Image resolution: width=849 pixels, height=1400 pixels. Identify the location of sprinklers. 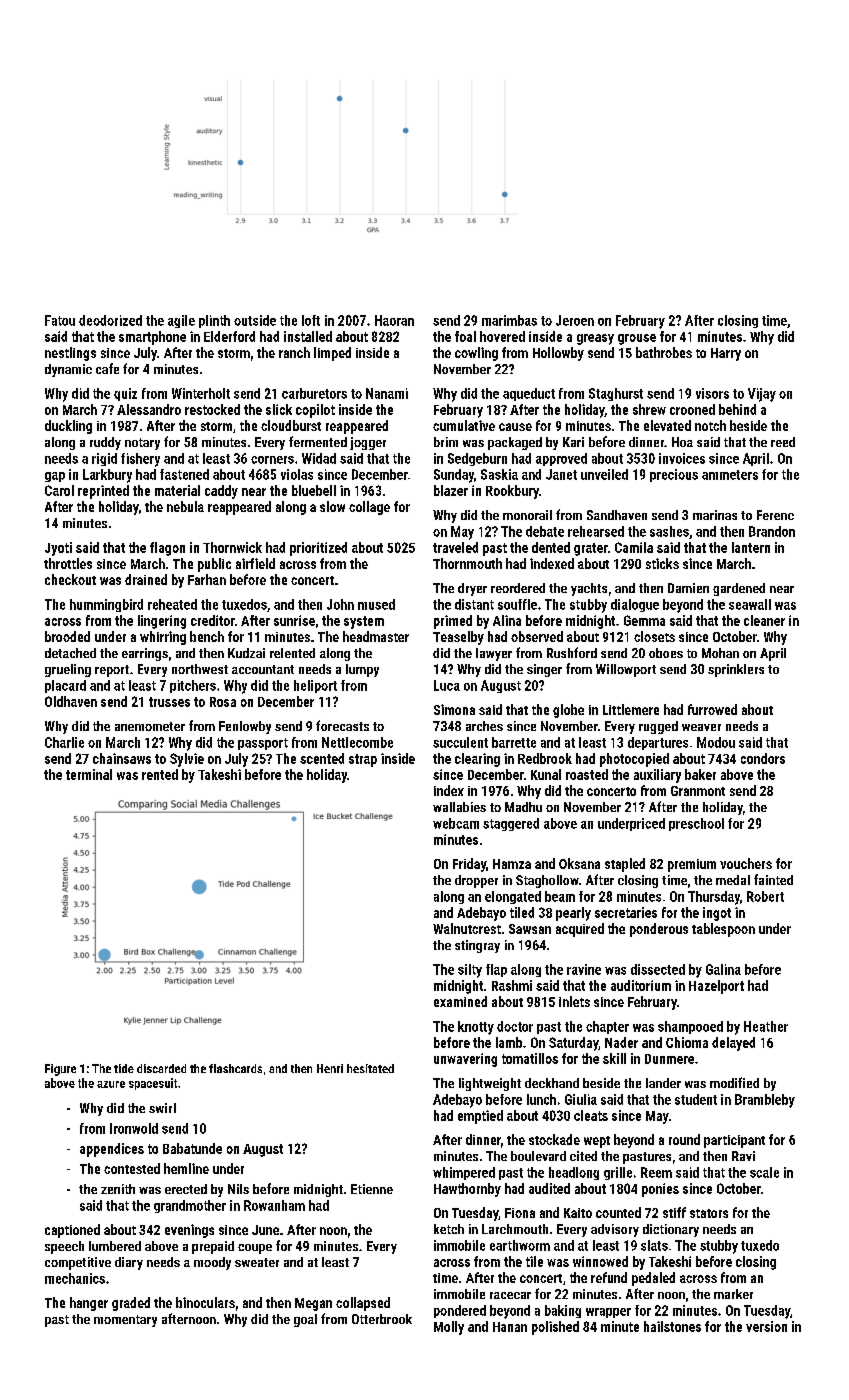
(736, 670).
